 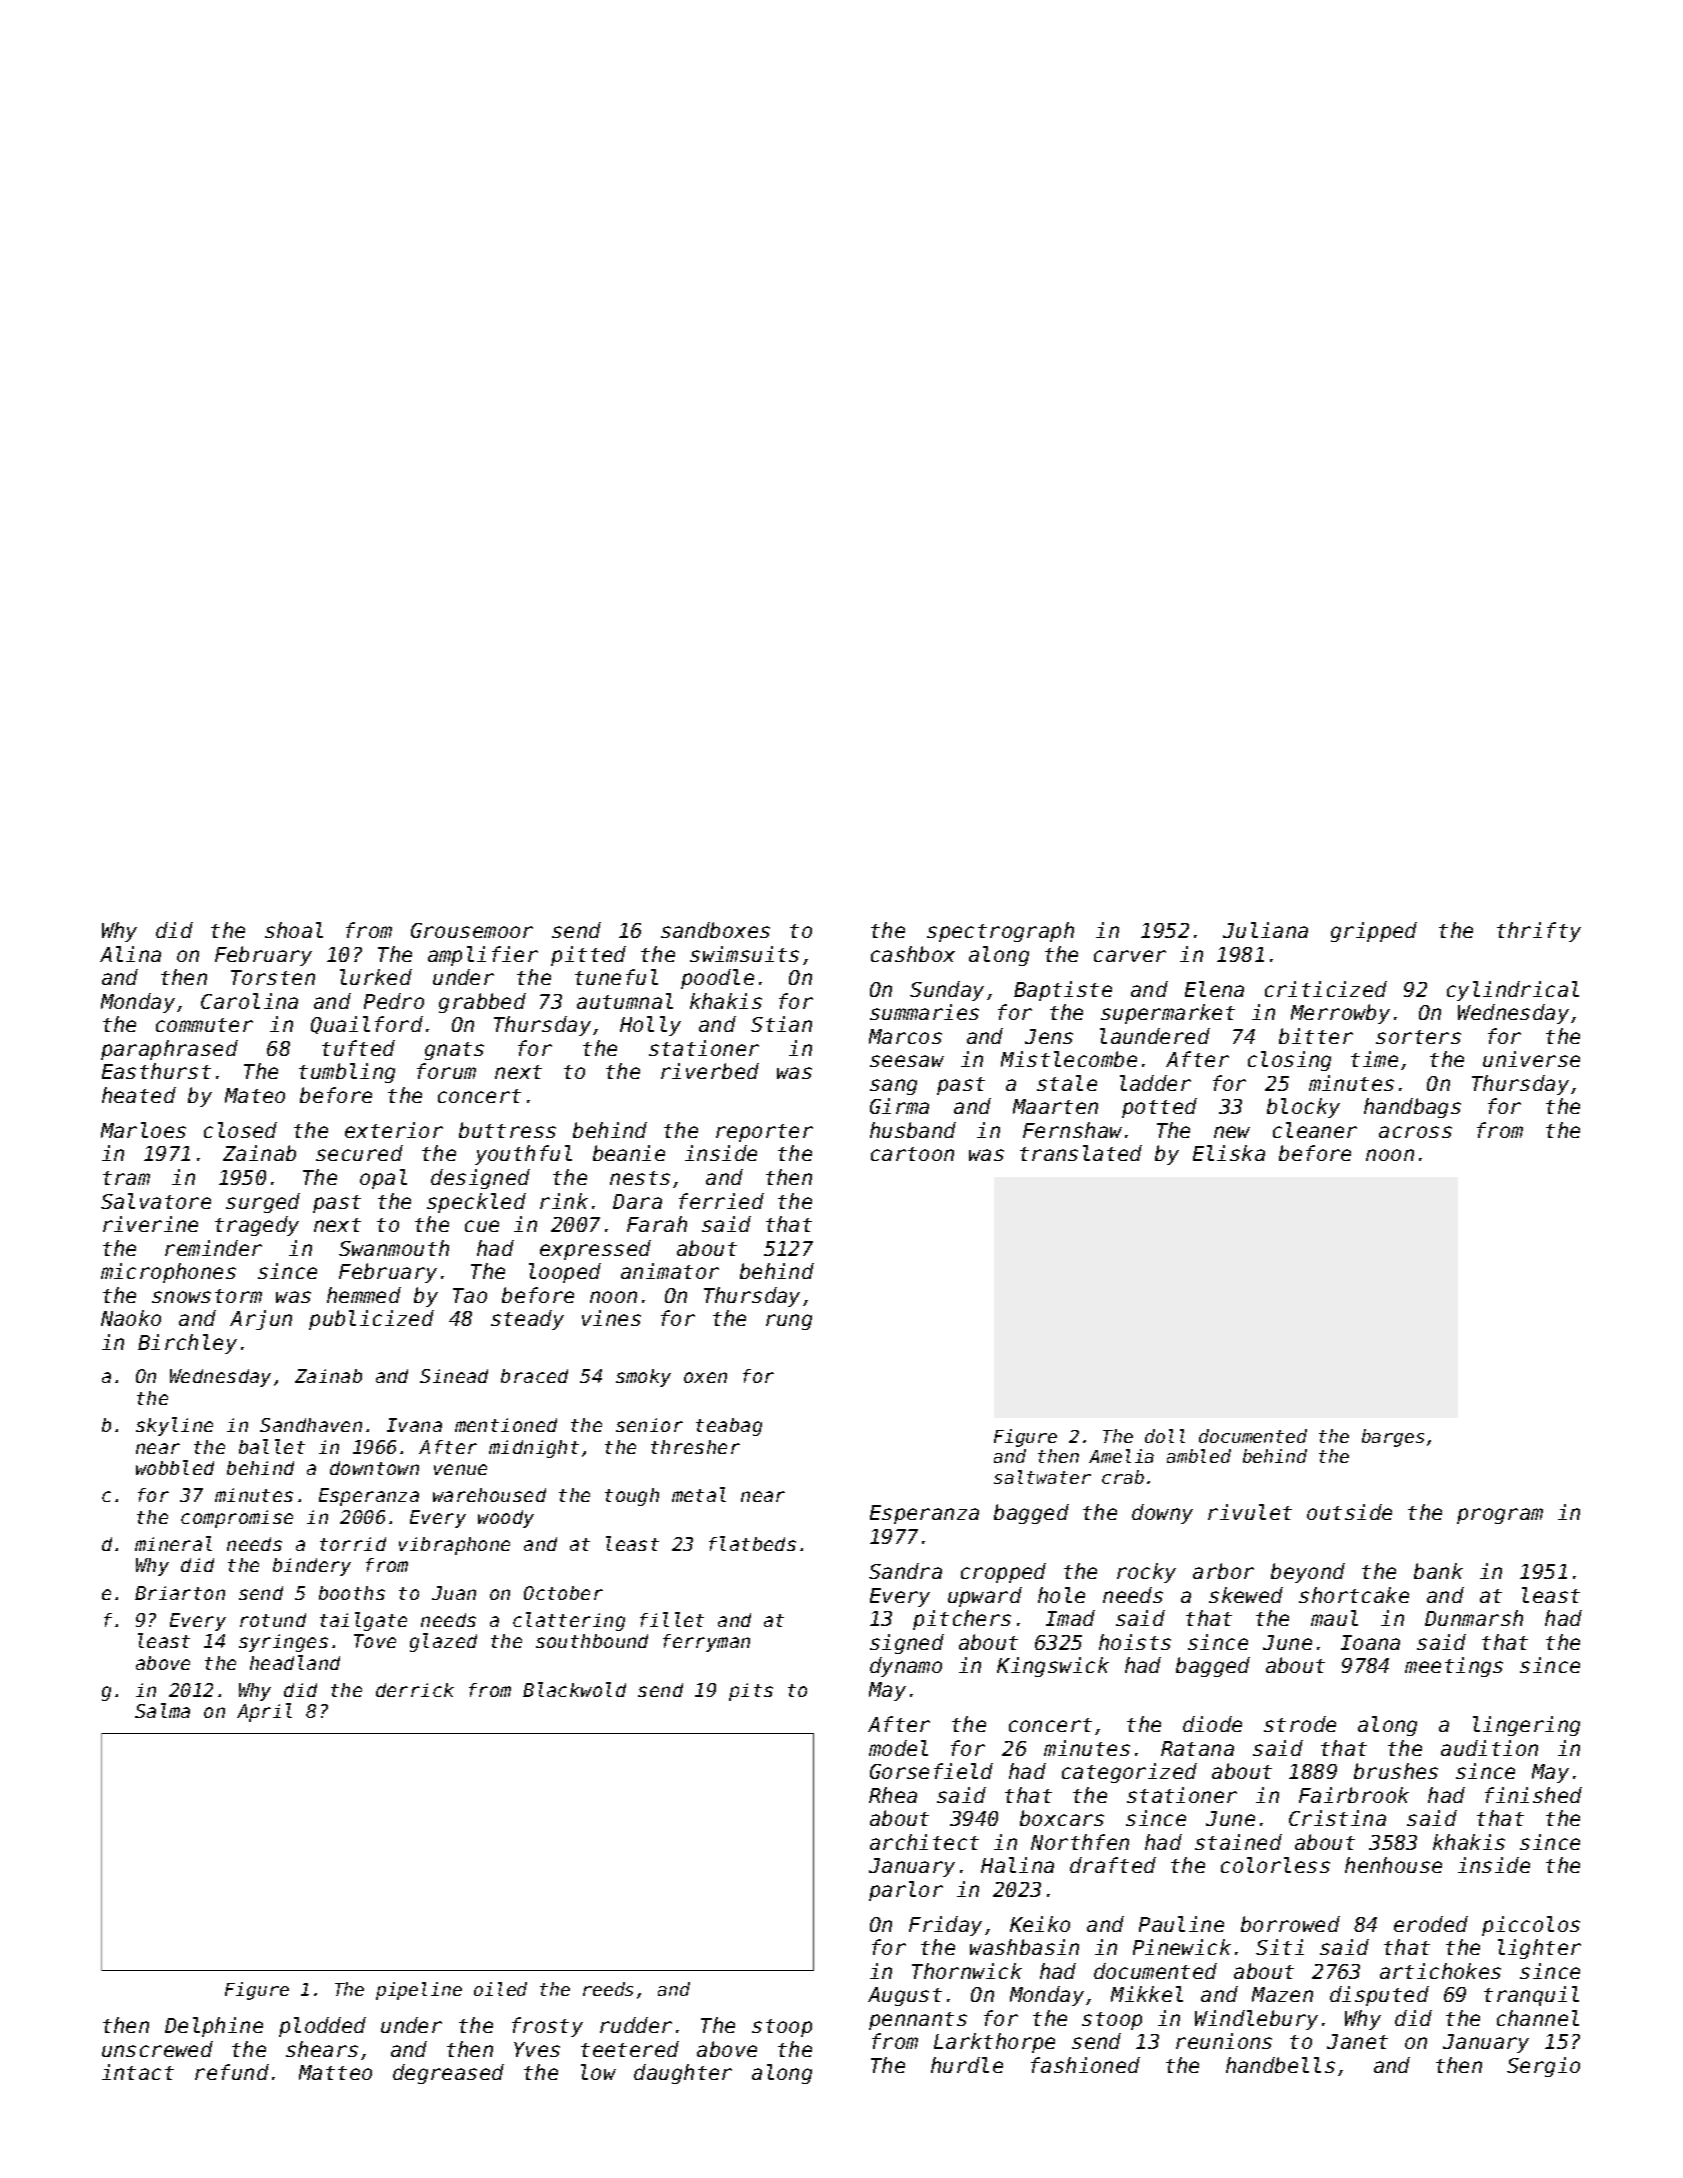 What do you see at coordinates (371, 1320) in the document?
I see `publicized` at bounding box center [371, 1320].
